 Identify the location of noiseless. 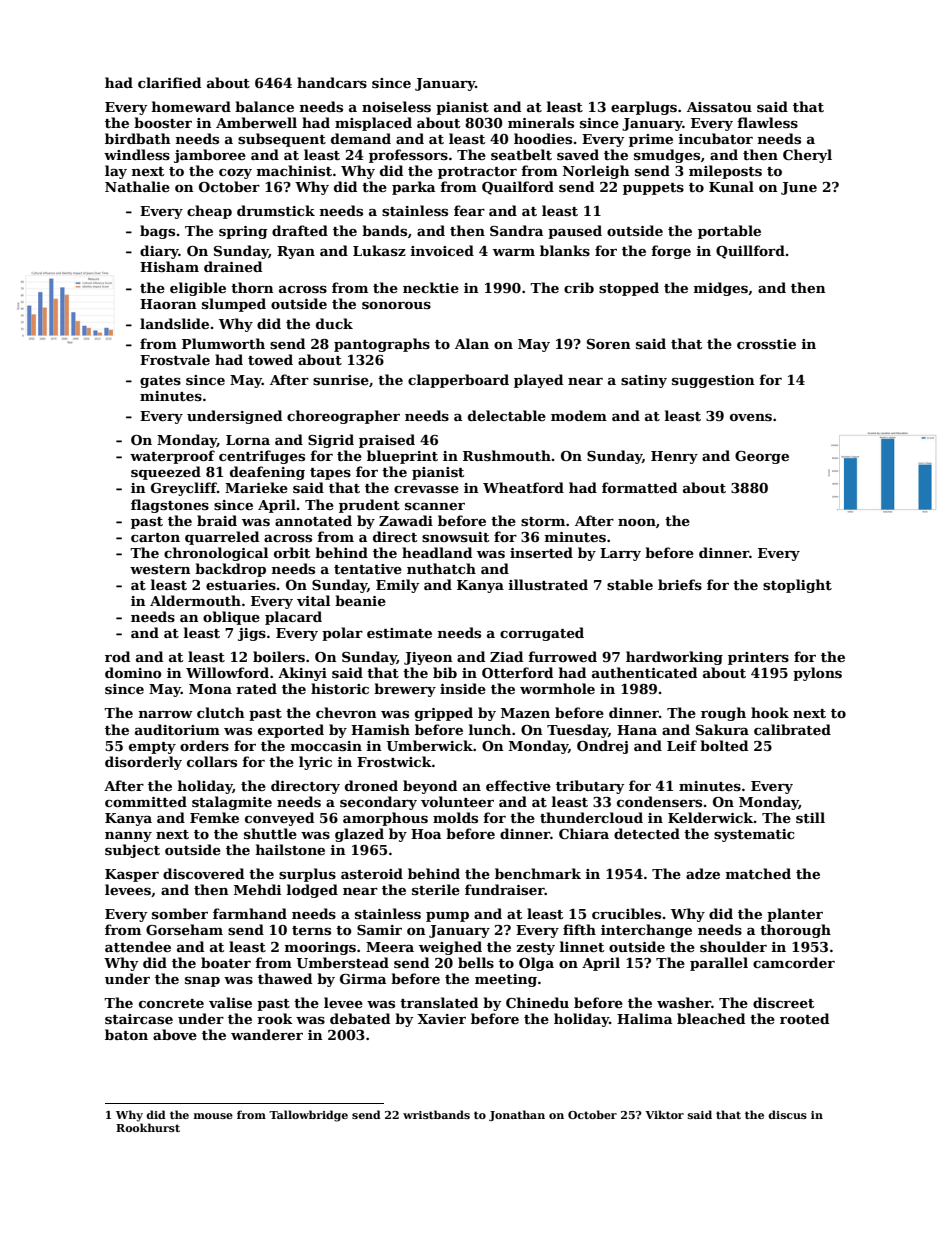
(396, 106).
